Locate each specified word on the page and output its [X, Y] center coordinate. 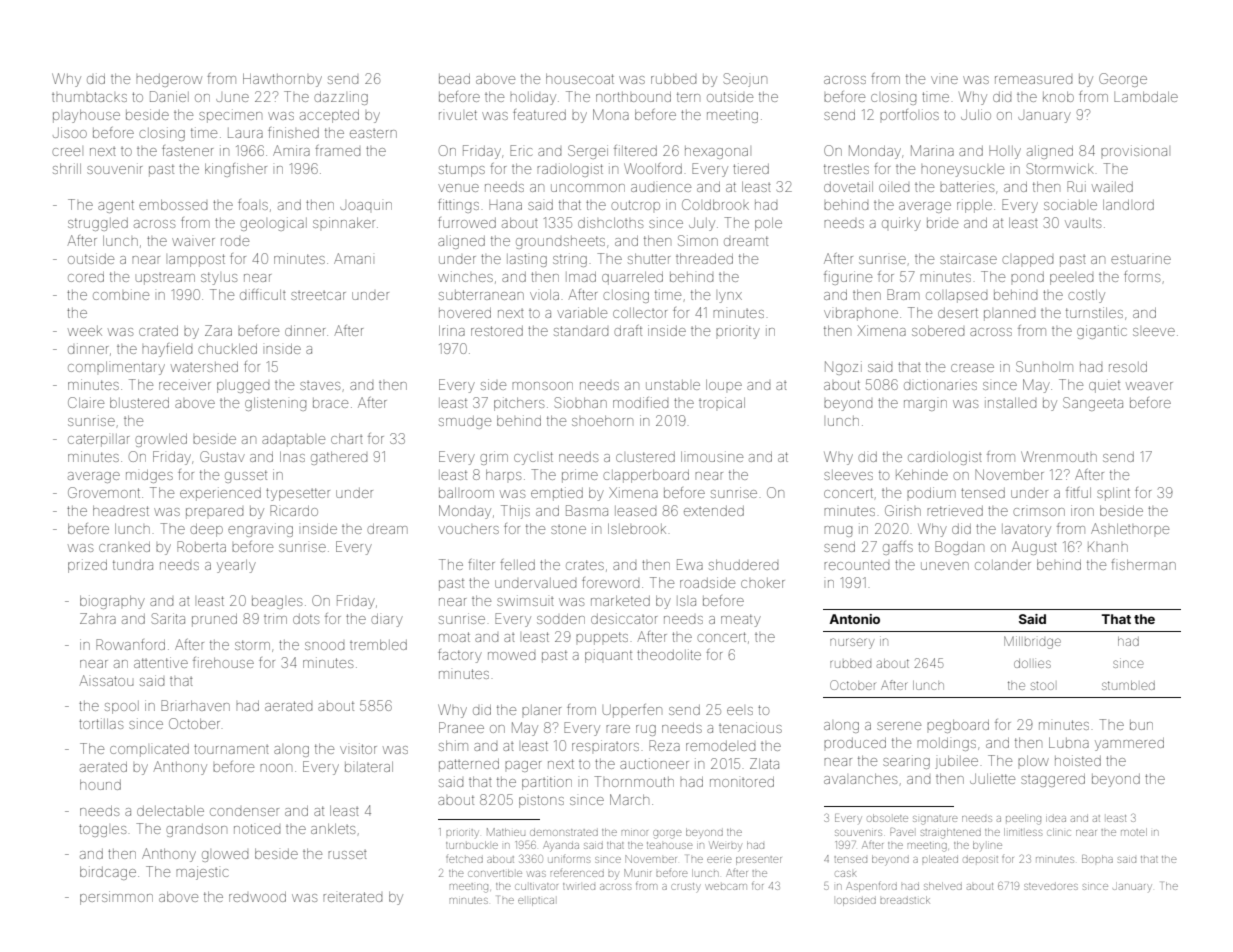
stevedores [1051, 886]
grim [494, 458]
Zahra [98, 618]
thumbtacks [89, 97]
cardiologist [945, 458]
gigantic [1102, 332]
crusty [686, 887]
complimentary [116, 368]
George [1123, 80]
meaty [741, 620]
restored [497, 331]
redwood [257, 897]
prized [87, 566]
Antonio [854, 619]
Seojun [745, 80]
